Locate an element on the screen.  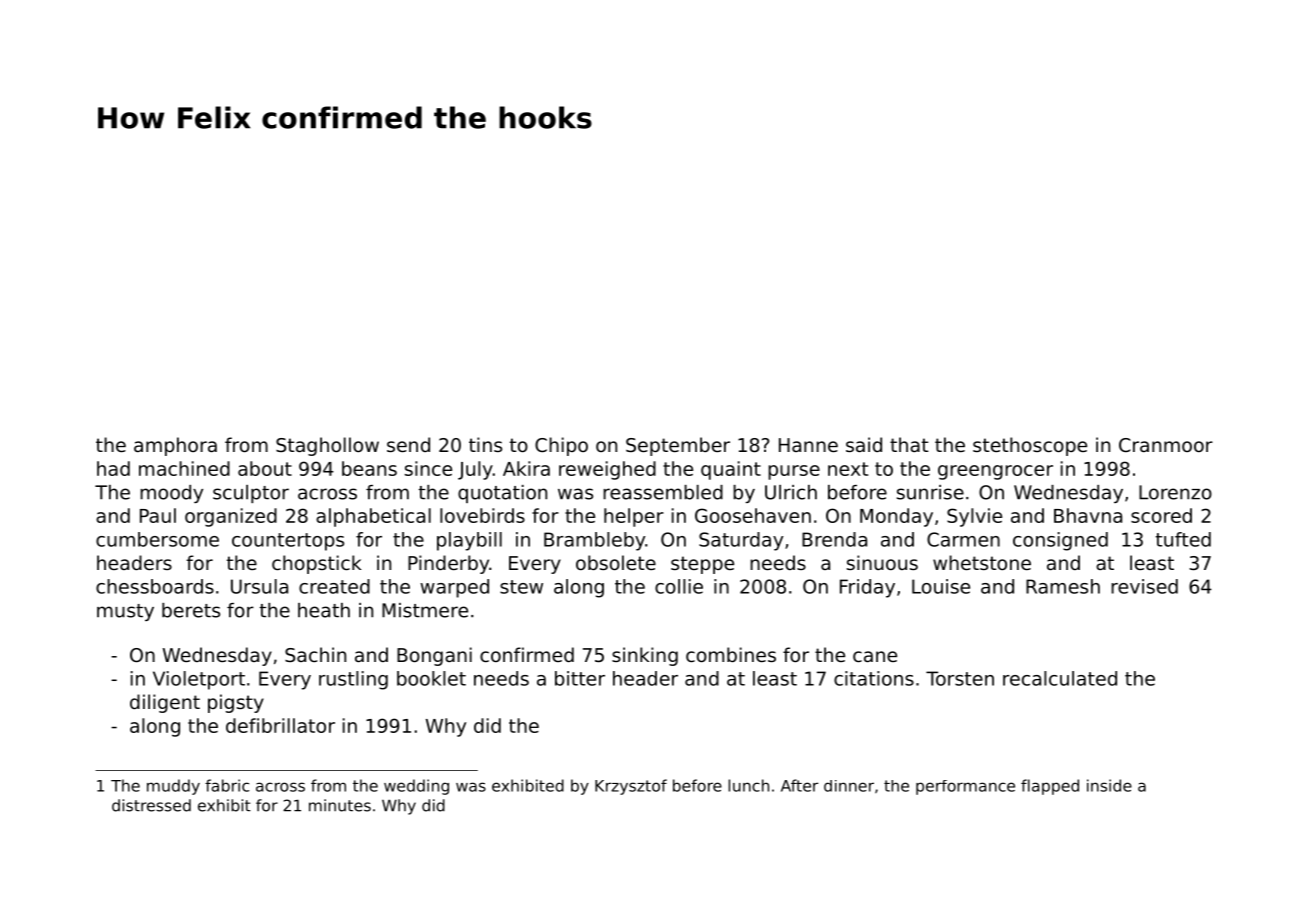
revised is located at coordinates (1144, 586).
